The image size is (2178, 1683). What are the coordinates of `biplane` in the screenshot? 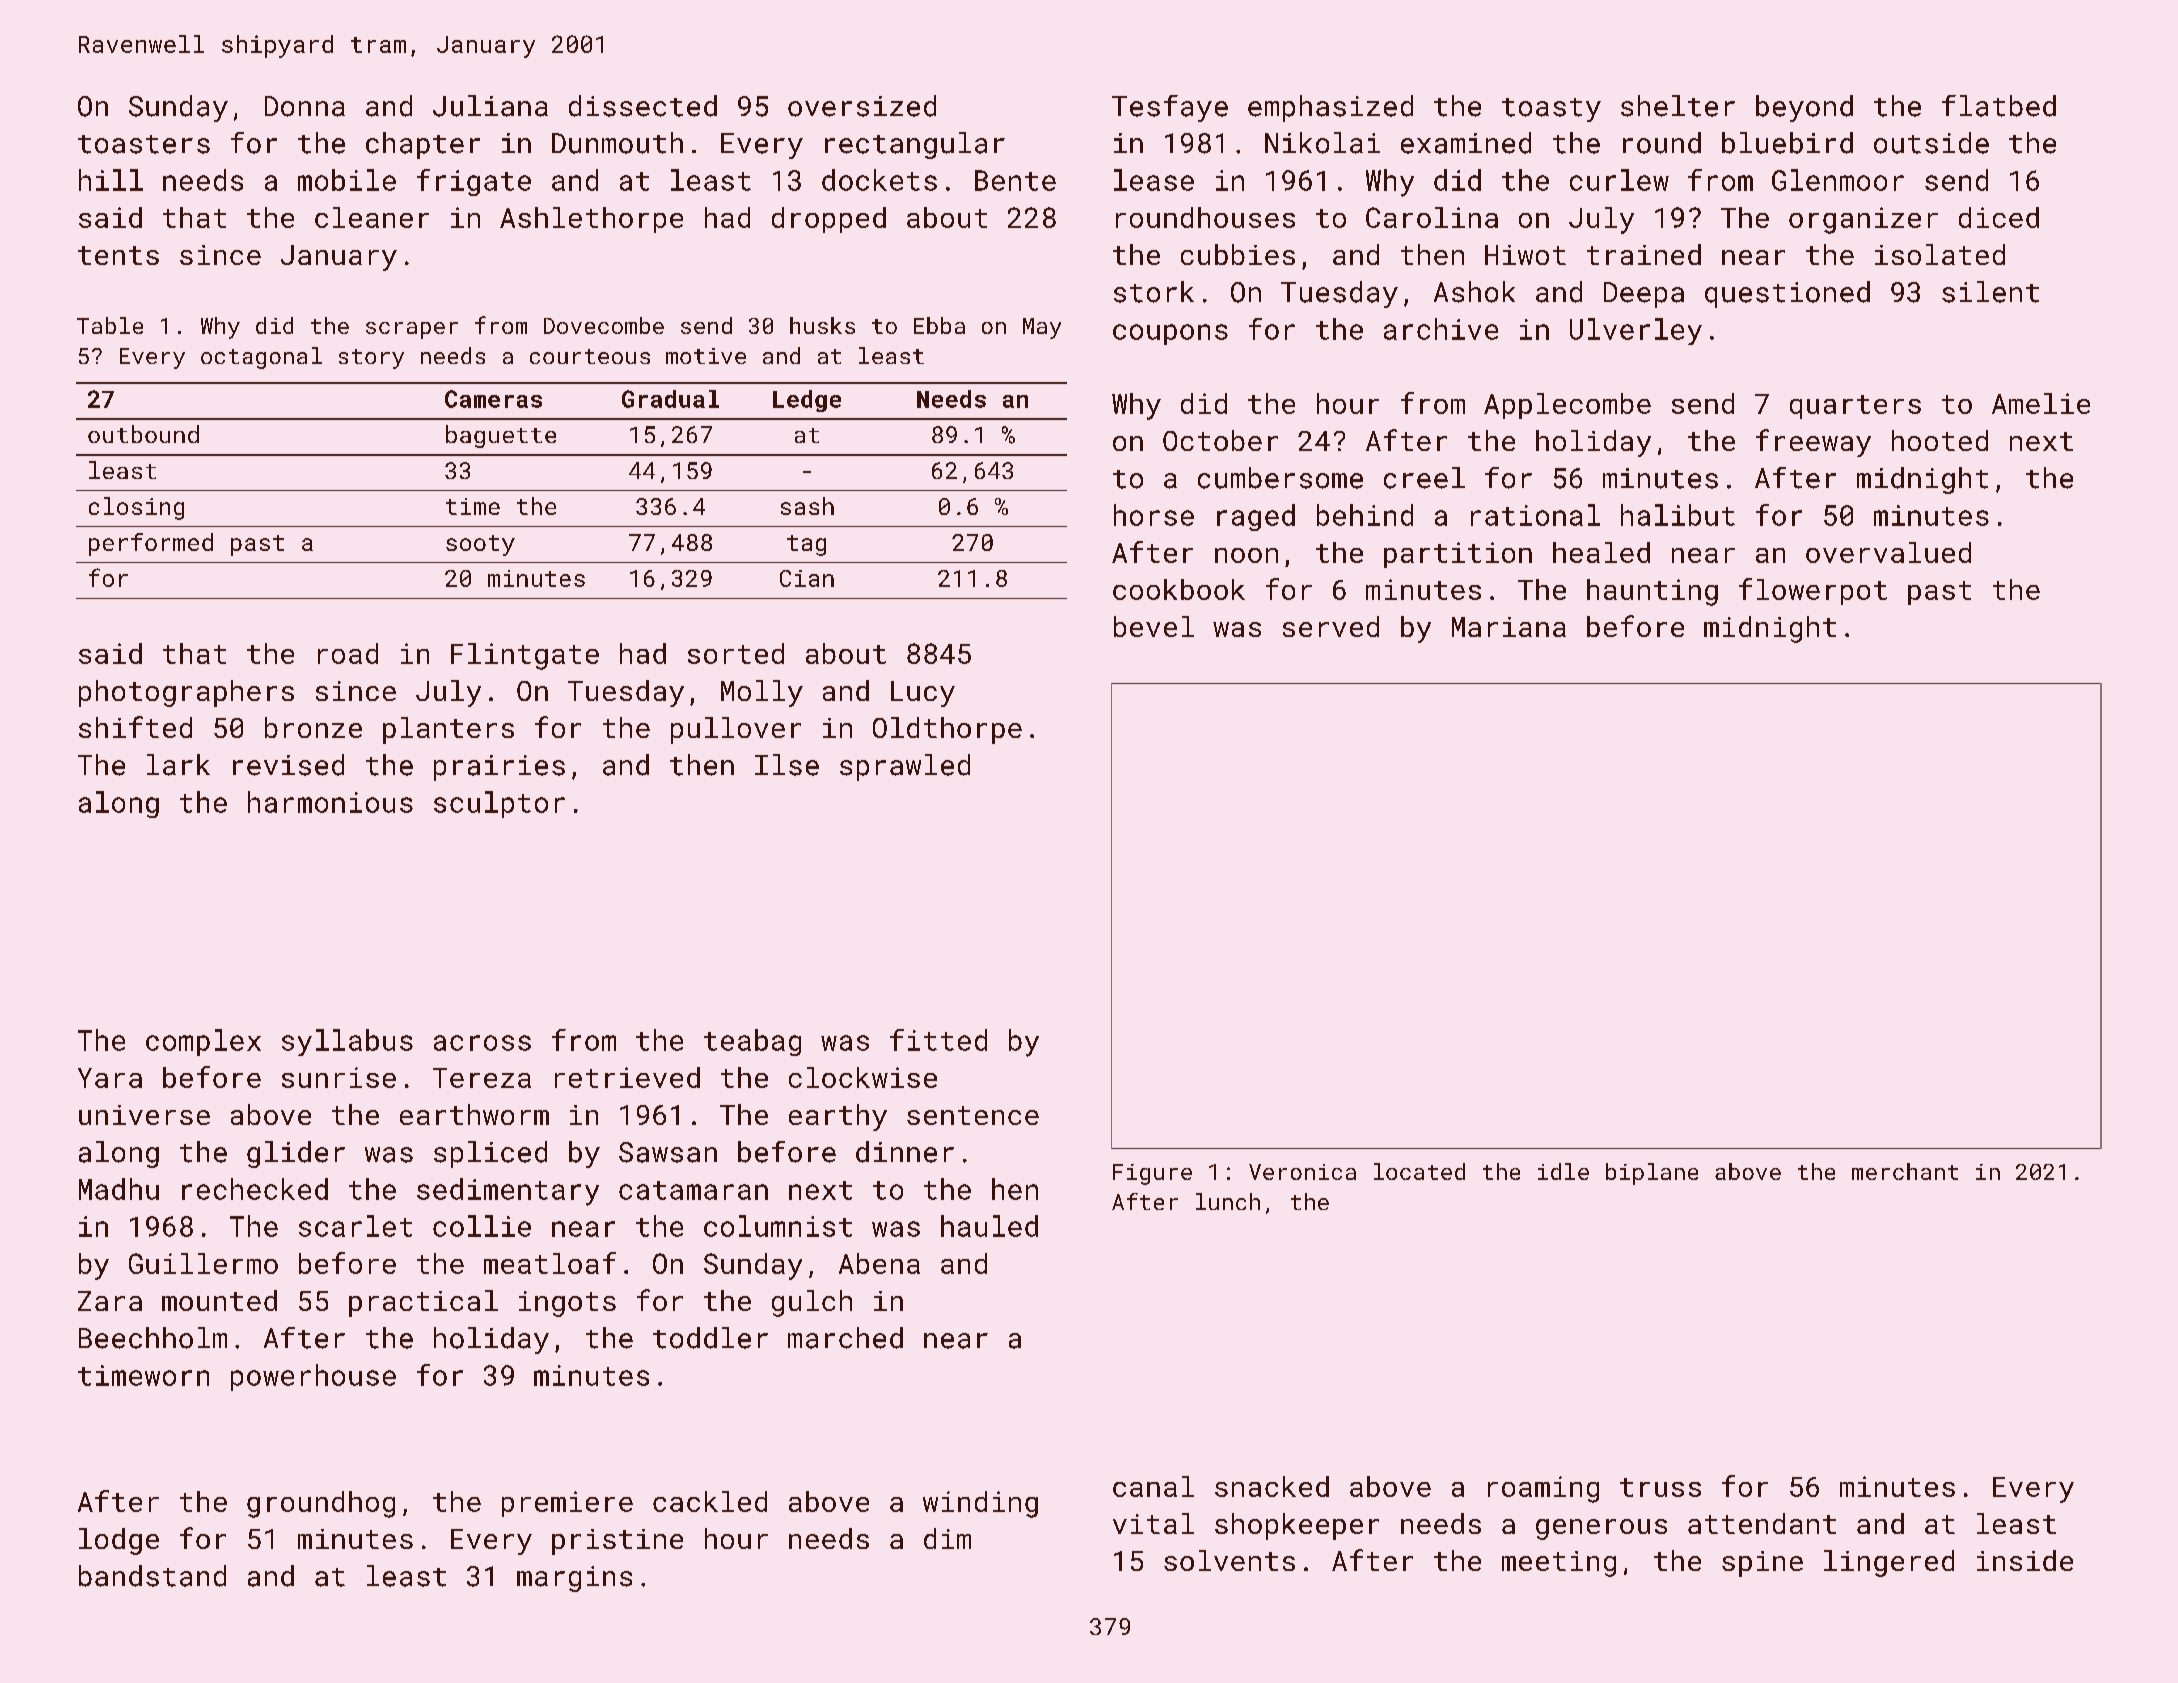 It's located at (1652, 1174).
